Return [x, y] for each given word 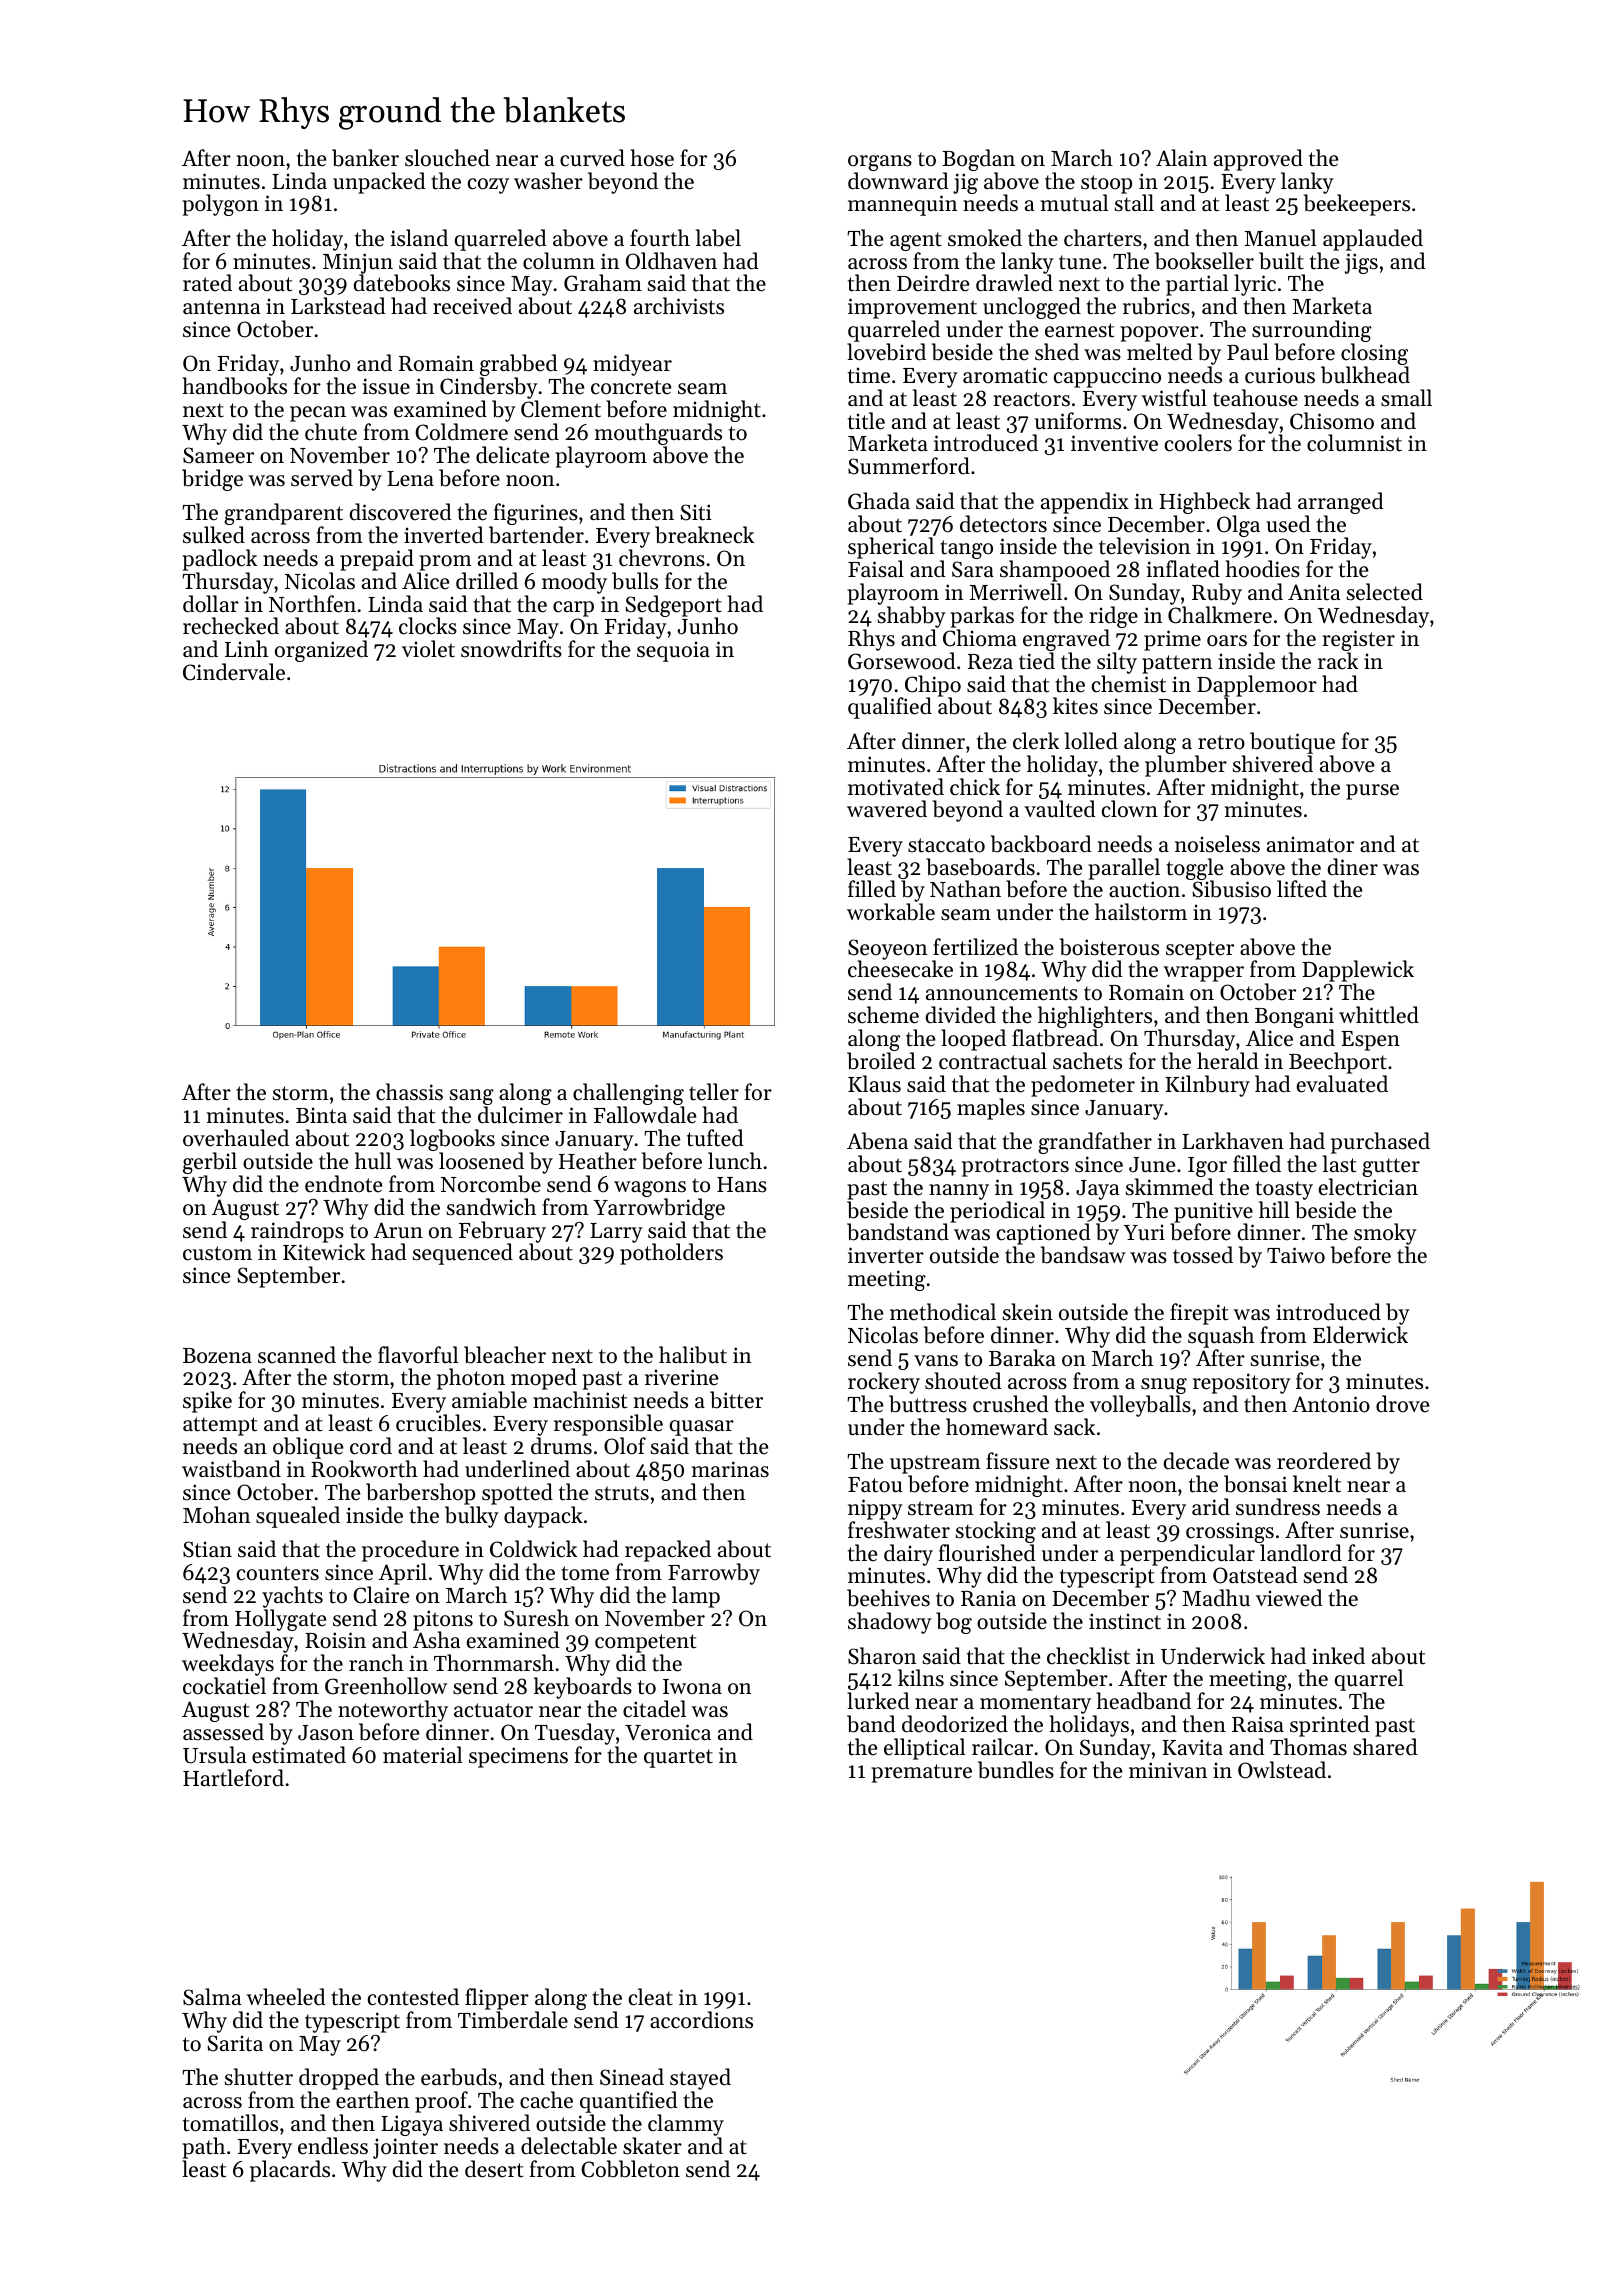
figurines [536, 514]
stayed [700, 2080]
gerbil [210, 1163]
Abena [877, 1141]
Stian [207, 1549]
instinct [1125, 1621]
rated [207, 283]
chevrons [662, 558]
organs [880, 163]
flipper [497, 1999]
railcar [1002, 1747]
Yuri [1144, 1232]
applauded [1373, 240]
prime [1172, 640]
